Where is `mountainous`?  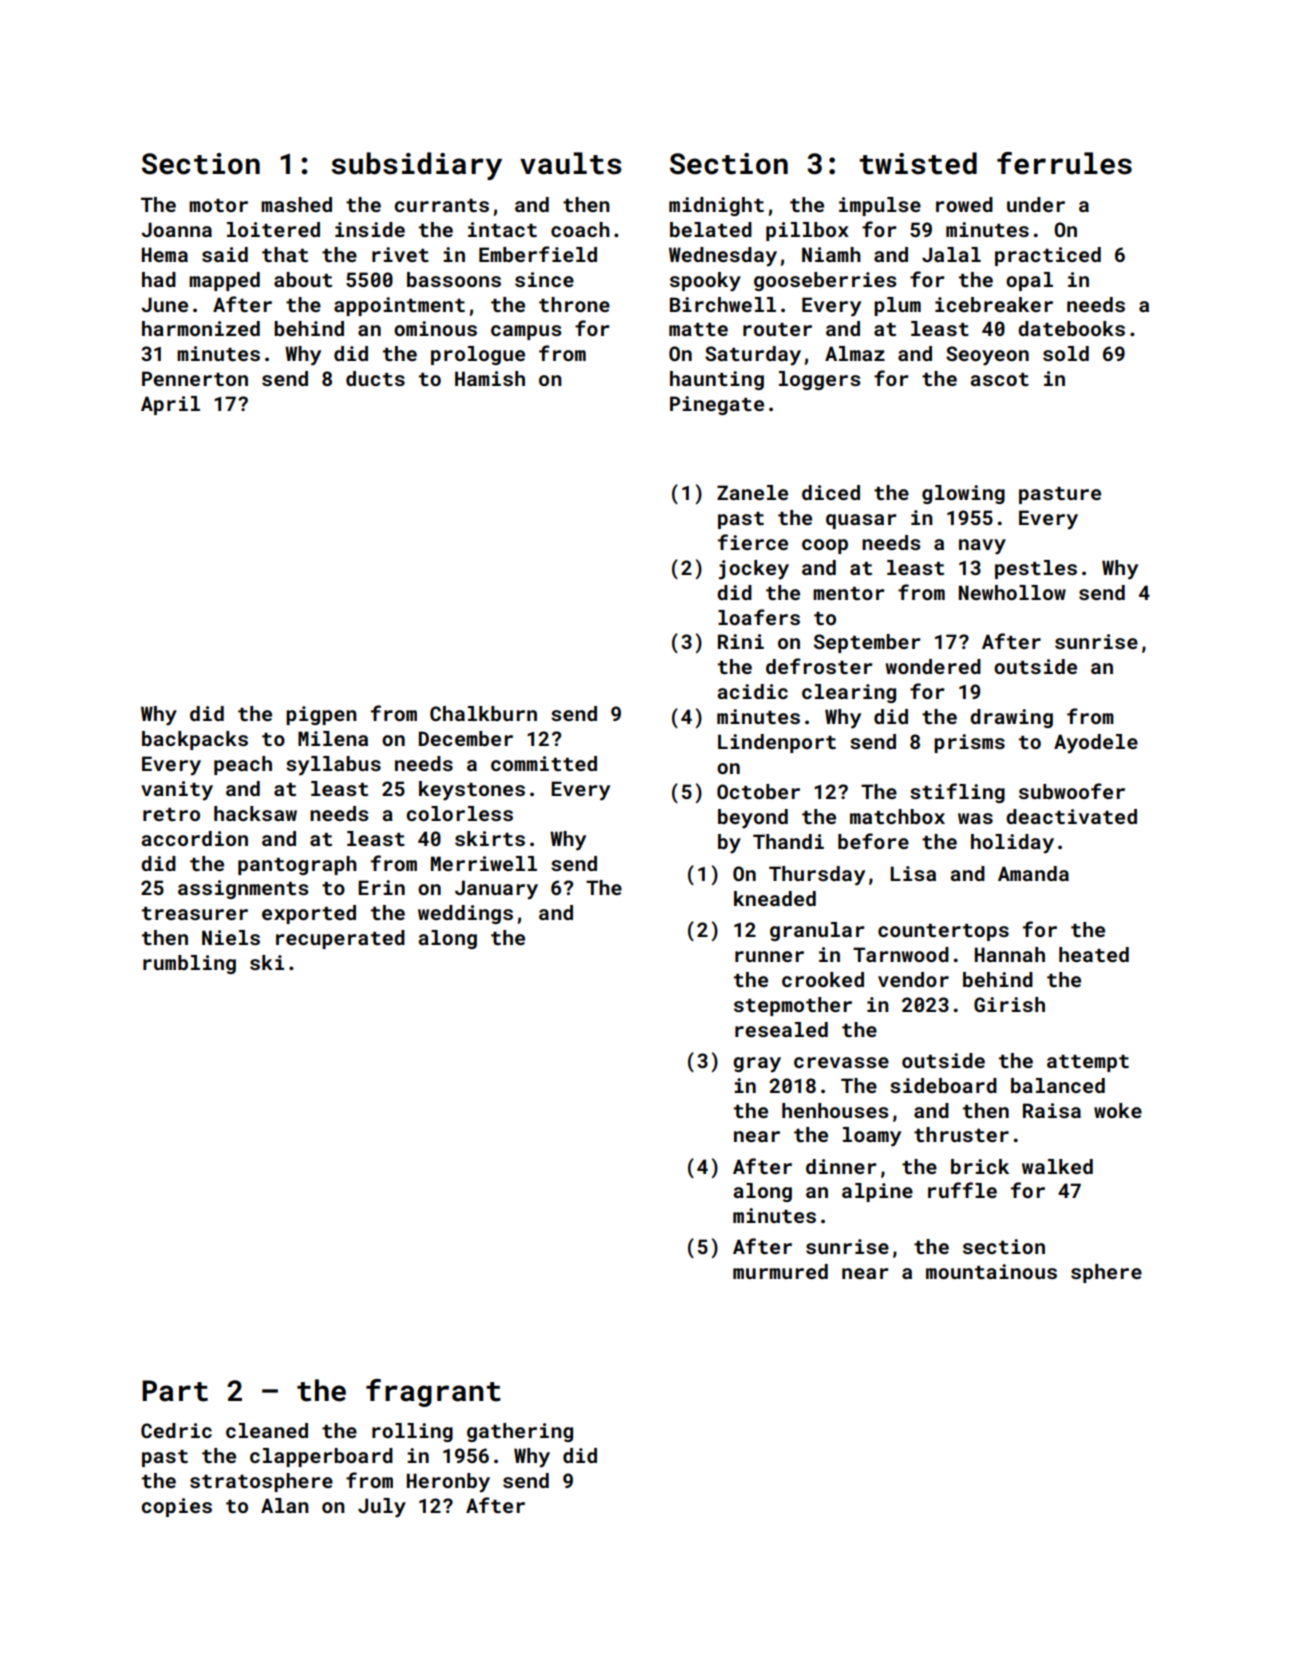 mountainous is located at coordinates (991, 1271).
